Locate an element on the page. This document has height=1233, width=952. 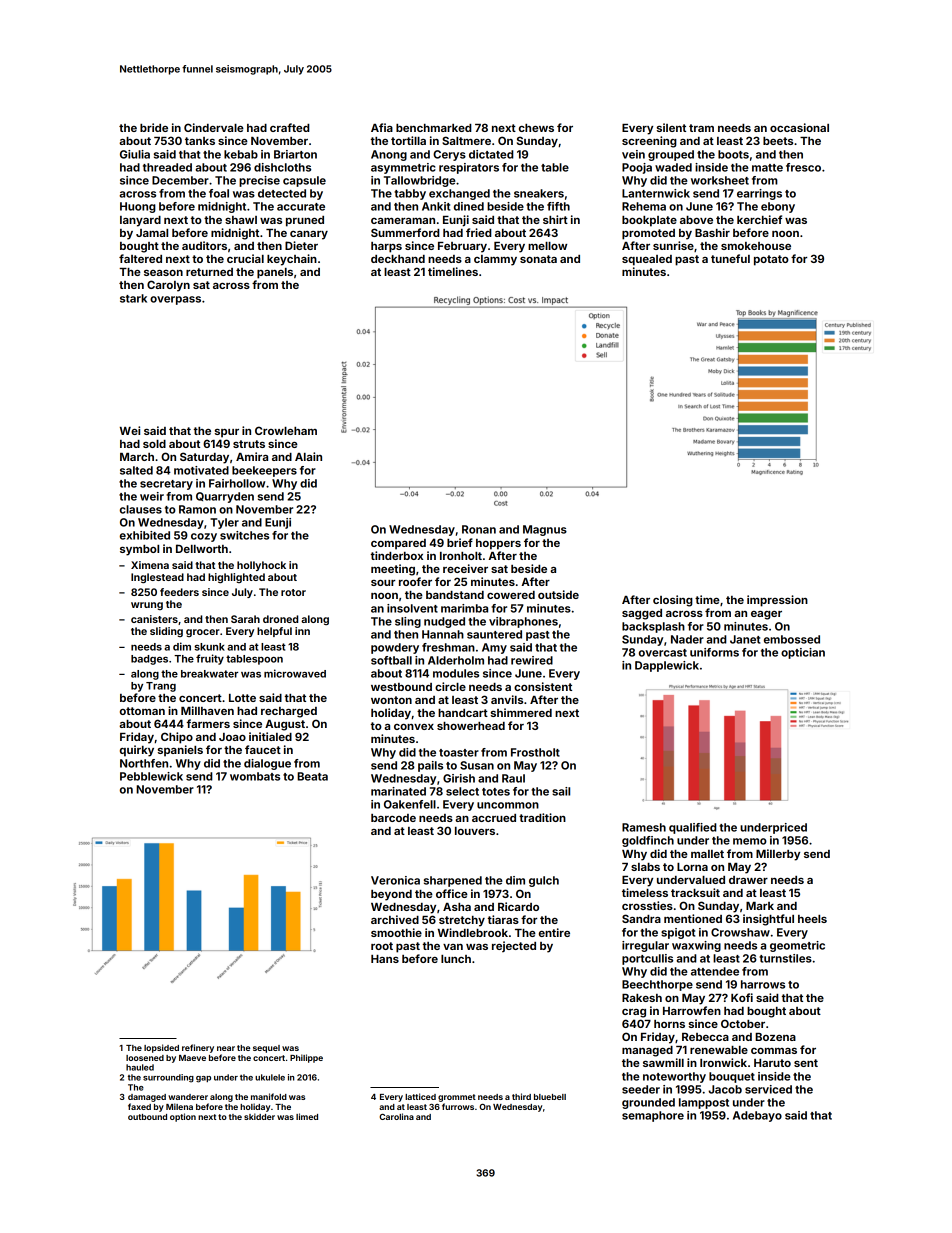
returned is located at coordinates (209, 272).
